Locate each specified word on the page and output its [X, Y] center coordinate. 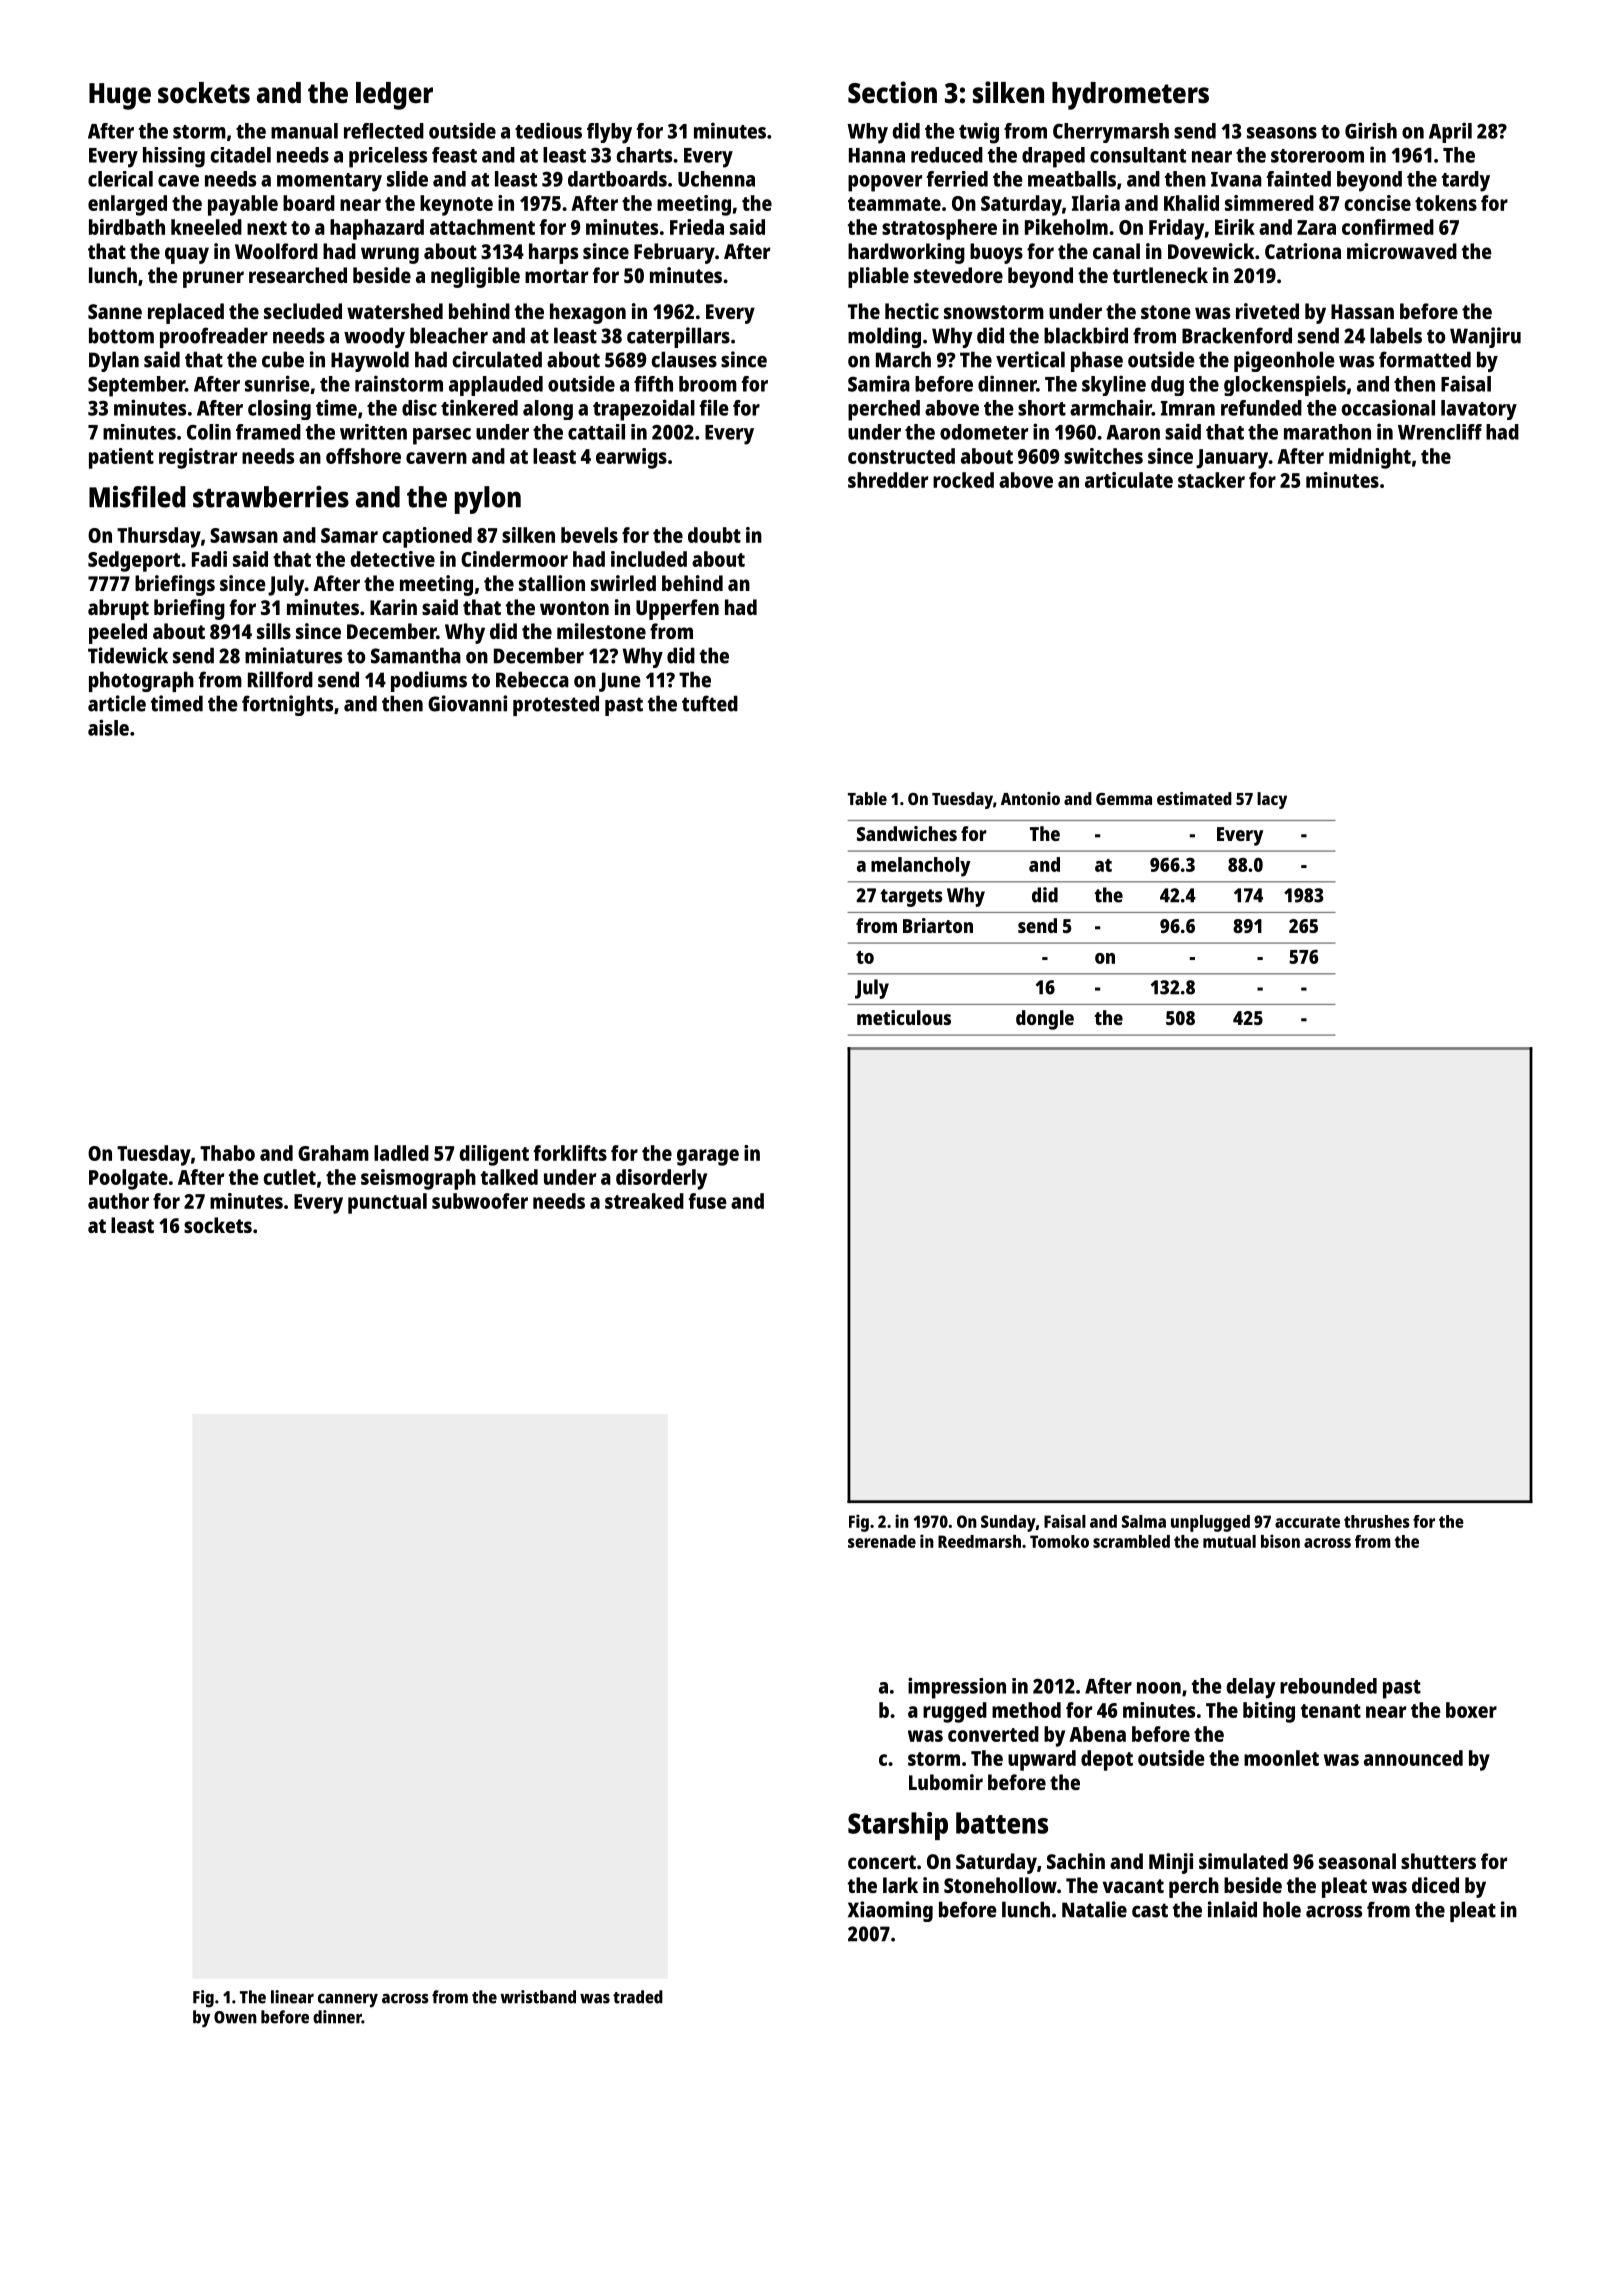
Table [867, 798]
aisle [108, 727]
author [118, 1201]
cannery [348, 2001]
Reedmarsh [979, 1541]
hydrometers [1130, 96]
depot [1107, 1760]
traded [638, 1997]
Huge [120, 96]
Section [892, 92]
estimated [1194, 798]
